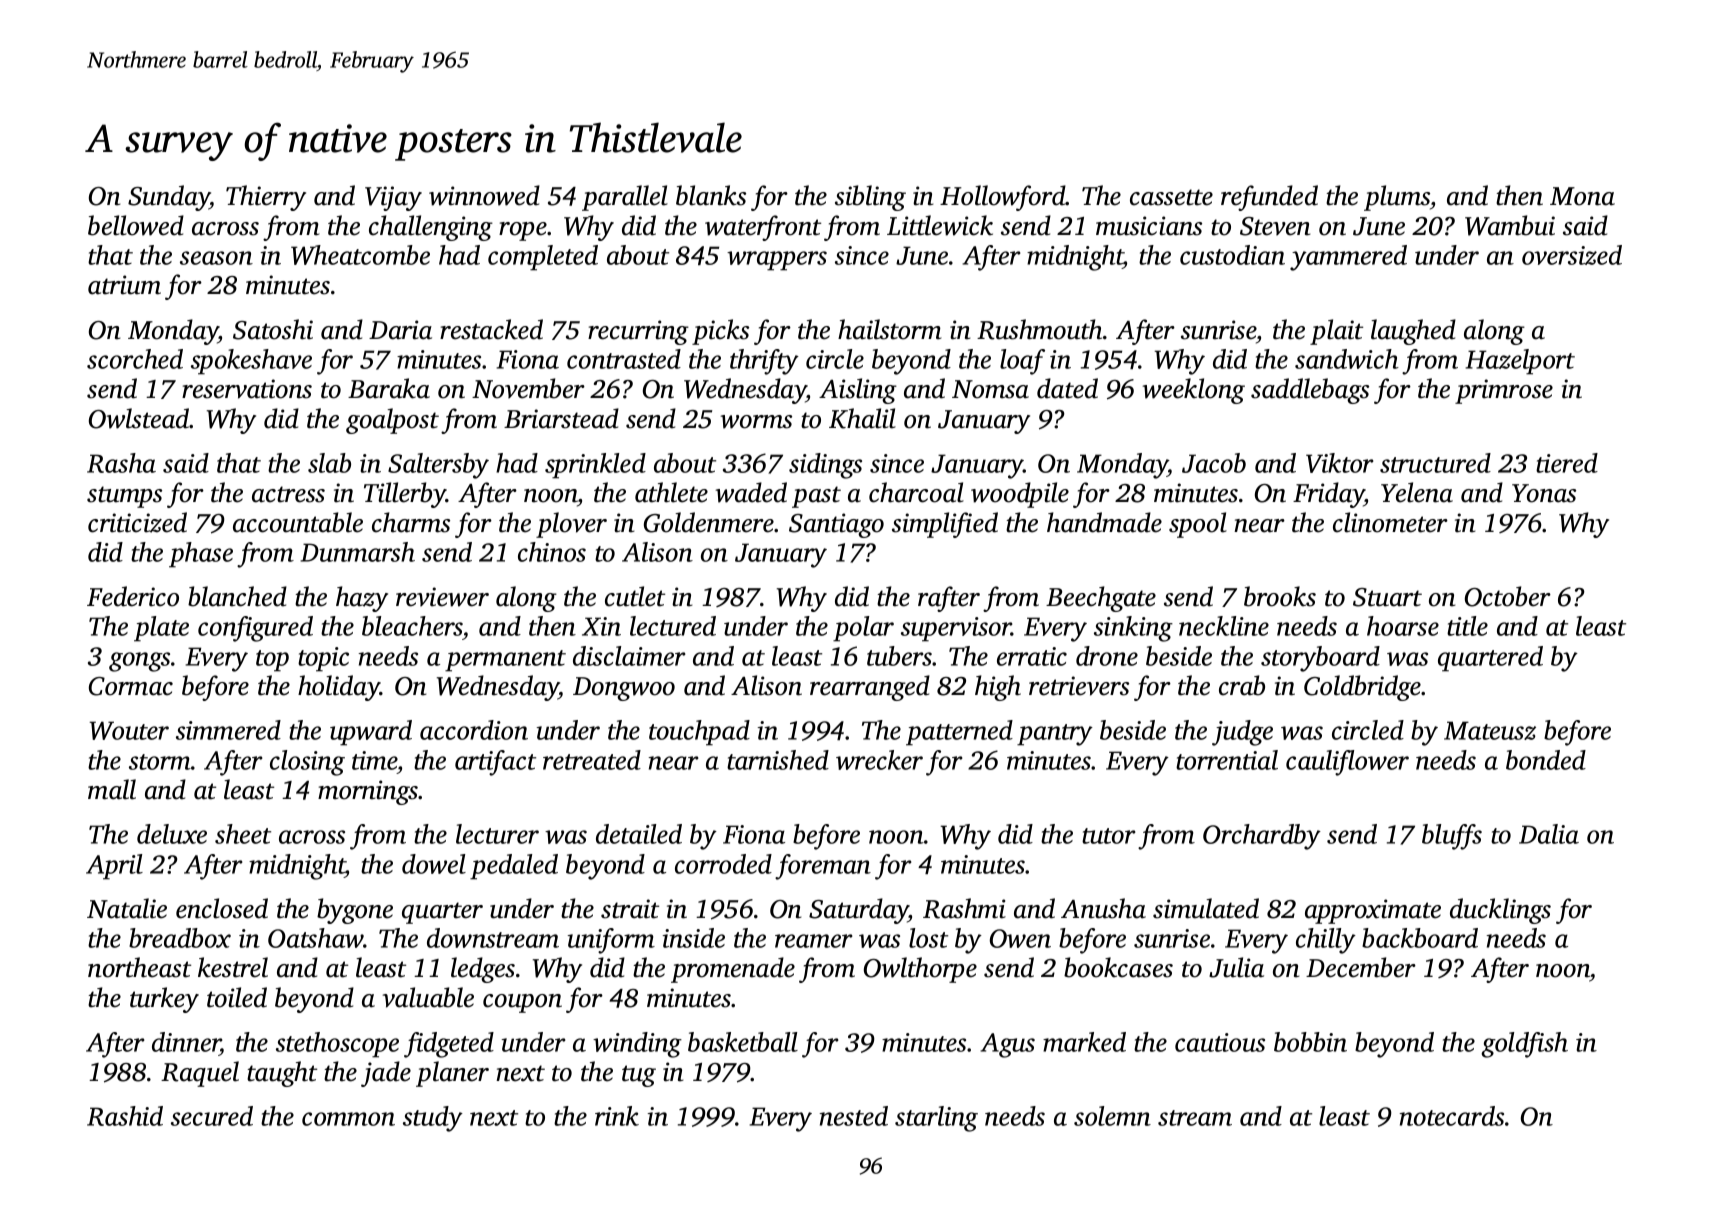 This document has height=1214, width=1717. What do you see at coordinates (316, 938) in the document?
I see `Oatshaw` at bounding box center [316, 938].
